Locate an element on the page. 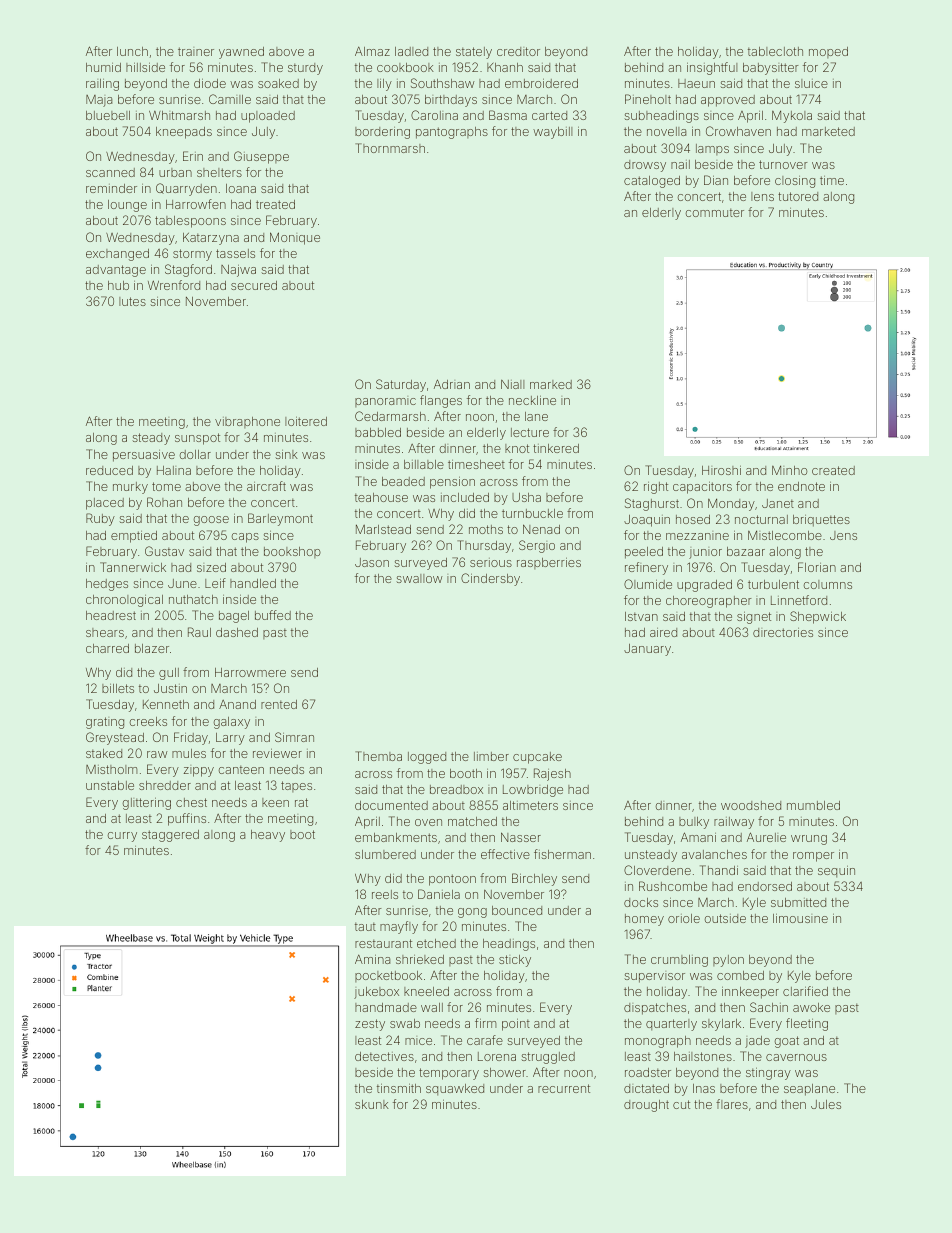 This document has height=1233, width=952. Harrowfen is located at coordinates (196, 204).
